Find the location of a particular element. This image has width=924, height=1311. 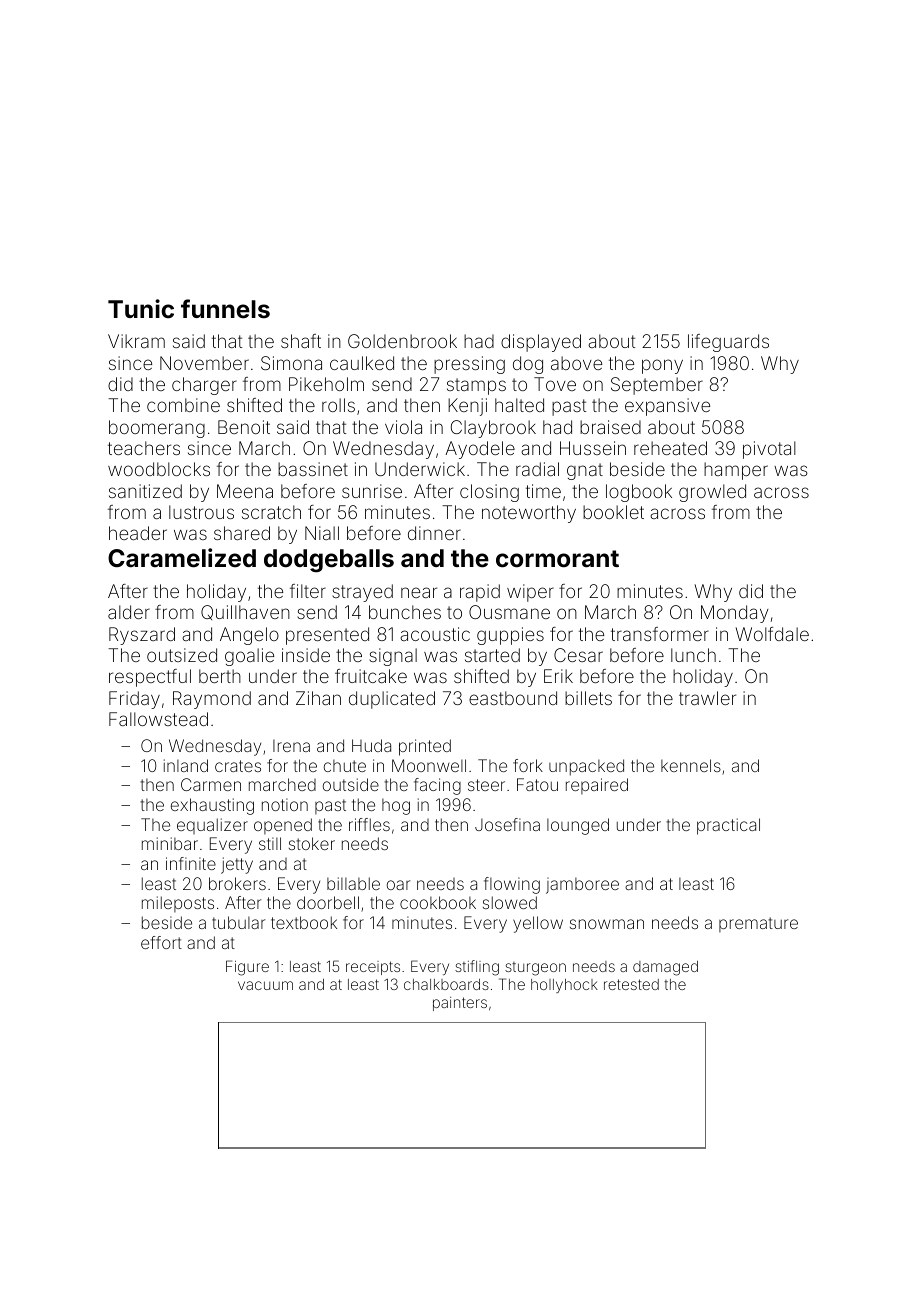

fork is located at coordinates (528, 765).
